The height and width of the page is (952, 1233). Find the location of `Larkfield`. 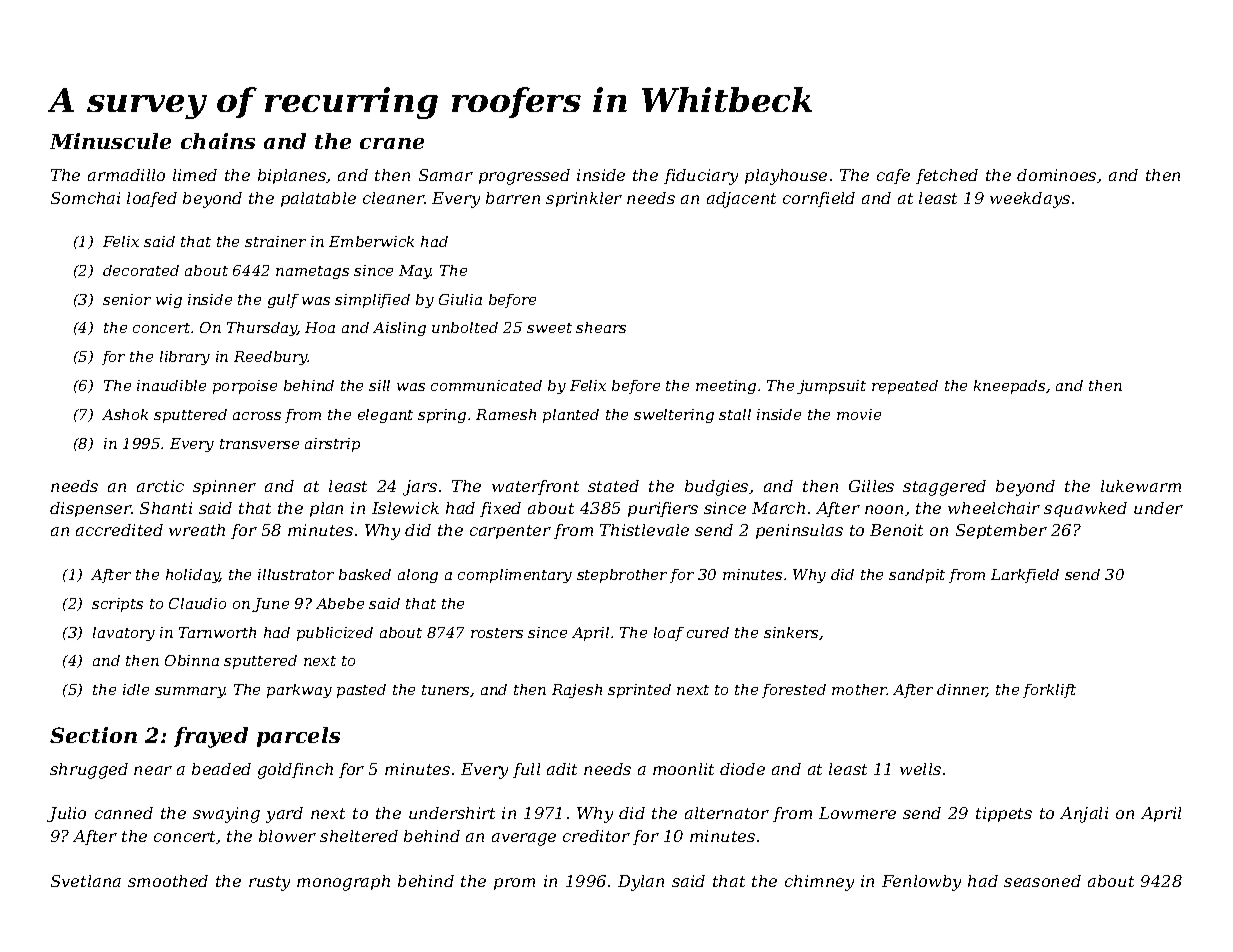

Larkfield is located at coordinates (1025, 576).
